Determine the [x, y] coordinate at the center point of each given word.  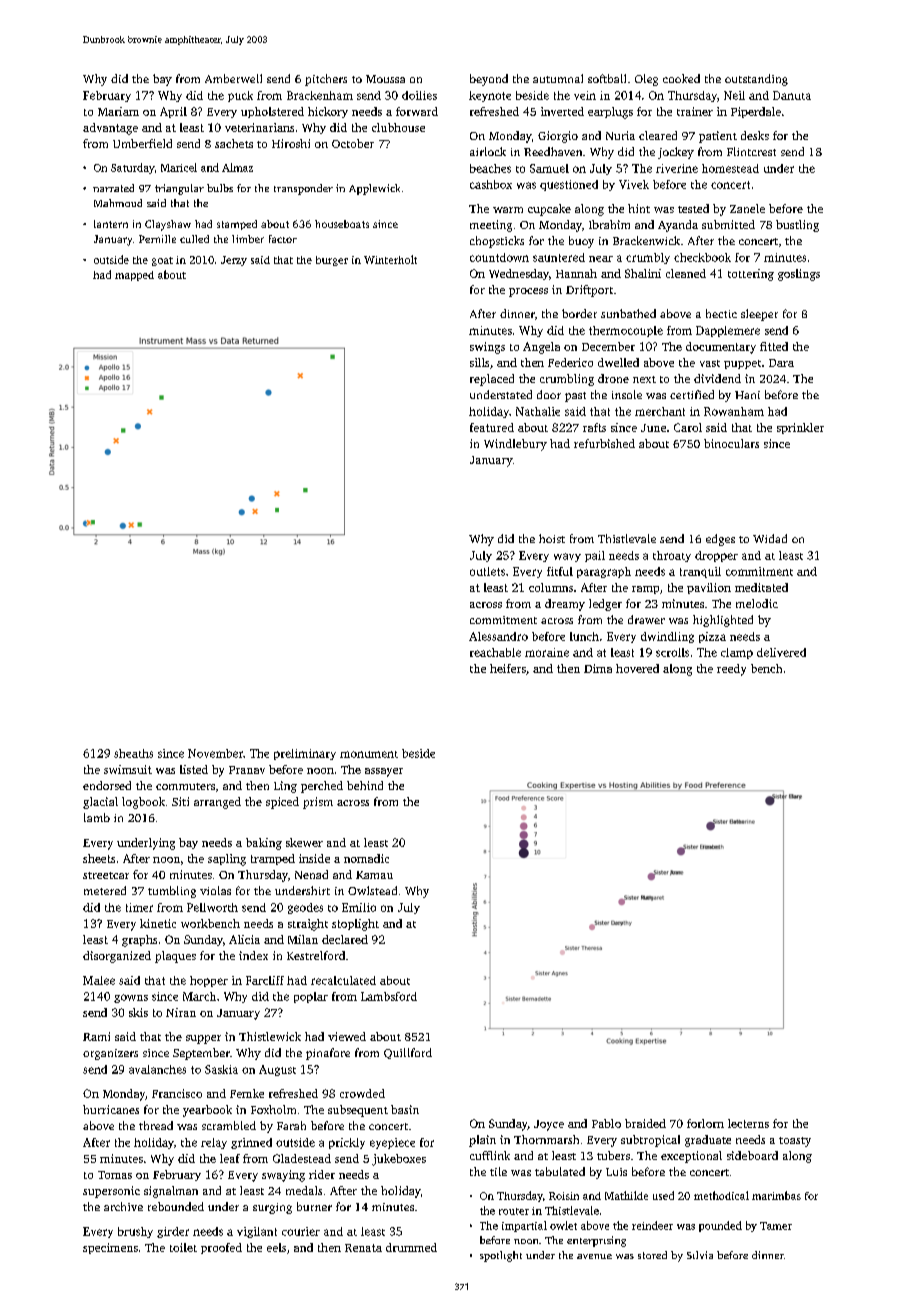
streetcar [106, 875]
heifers [508, 668]
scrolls [672, 652]
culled [194, 239]
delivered [781, 652]
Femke [247, 1093]
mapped [134, 276]
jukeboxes [399, 1160]
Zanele [747, 208]
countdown [499, 257]
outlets [487, 571]
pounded [720, 1226]
